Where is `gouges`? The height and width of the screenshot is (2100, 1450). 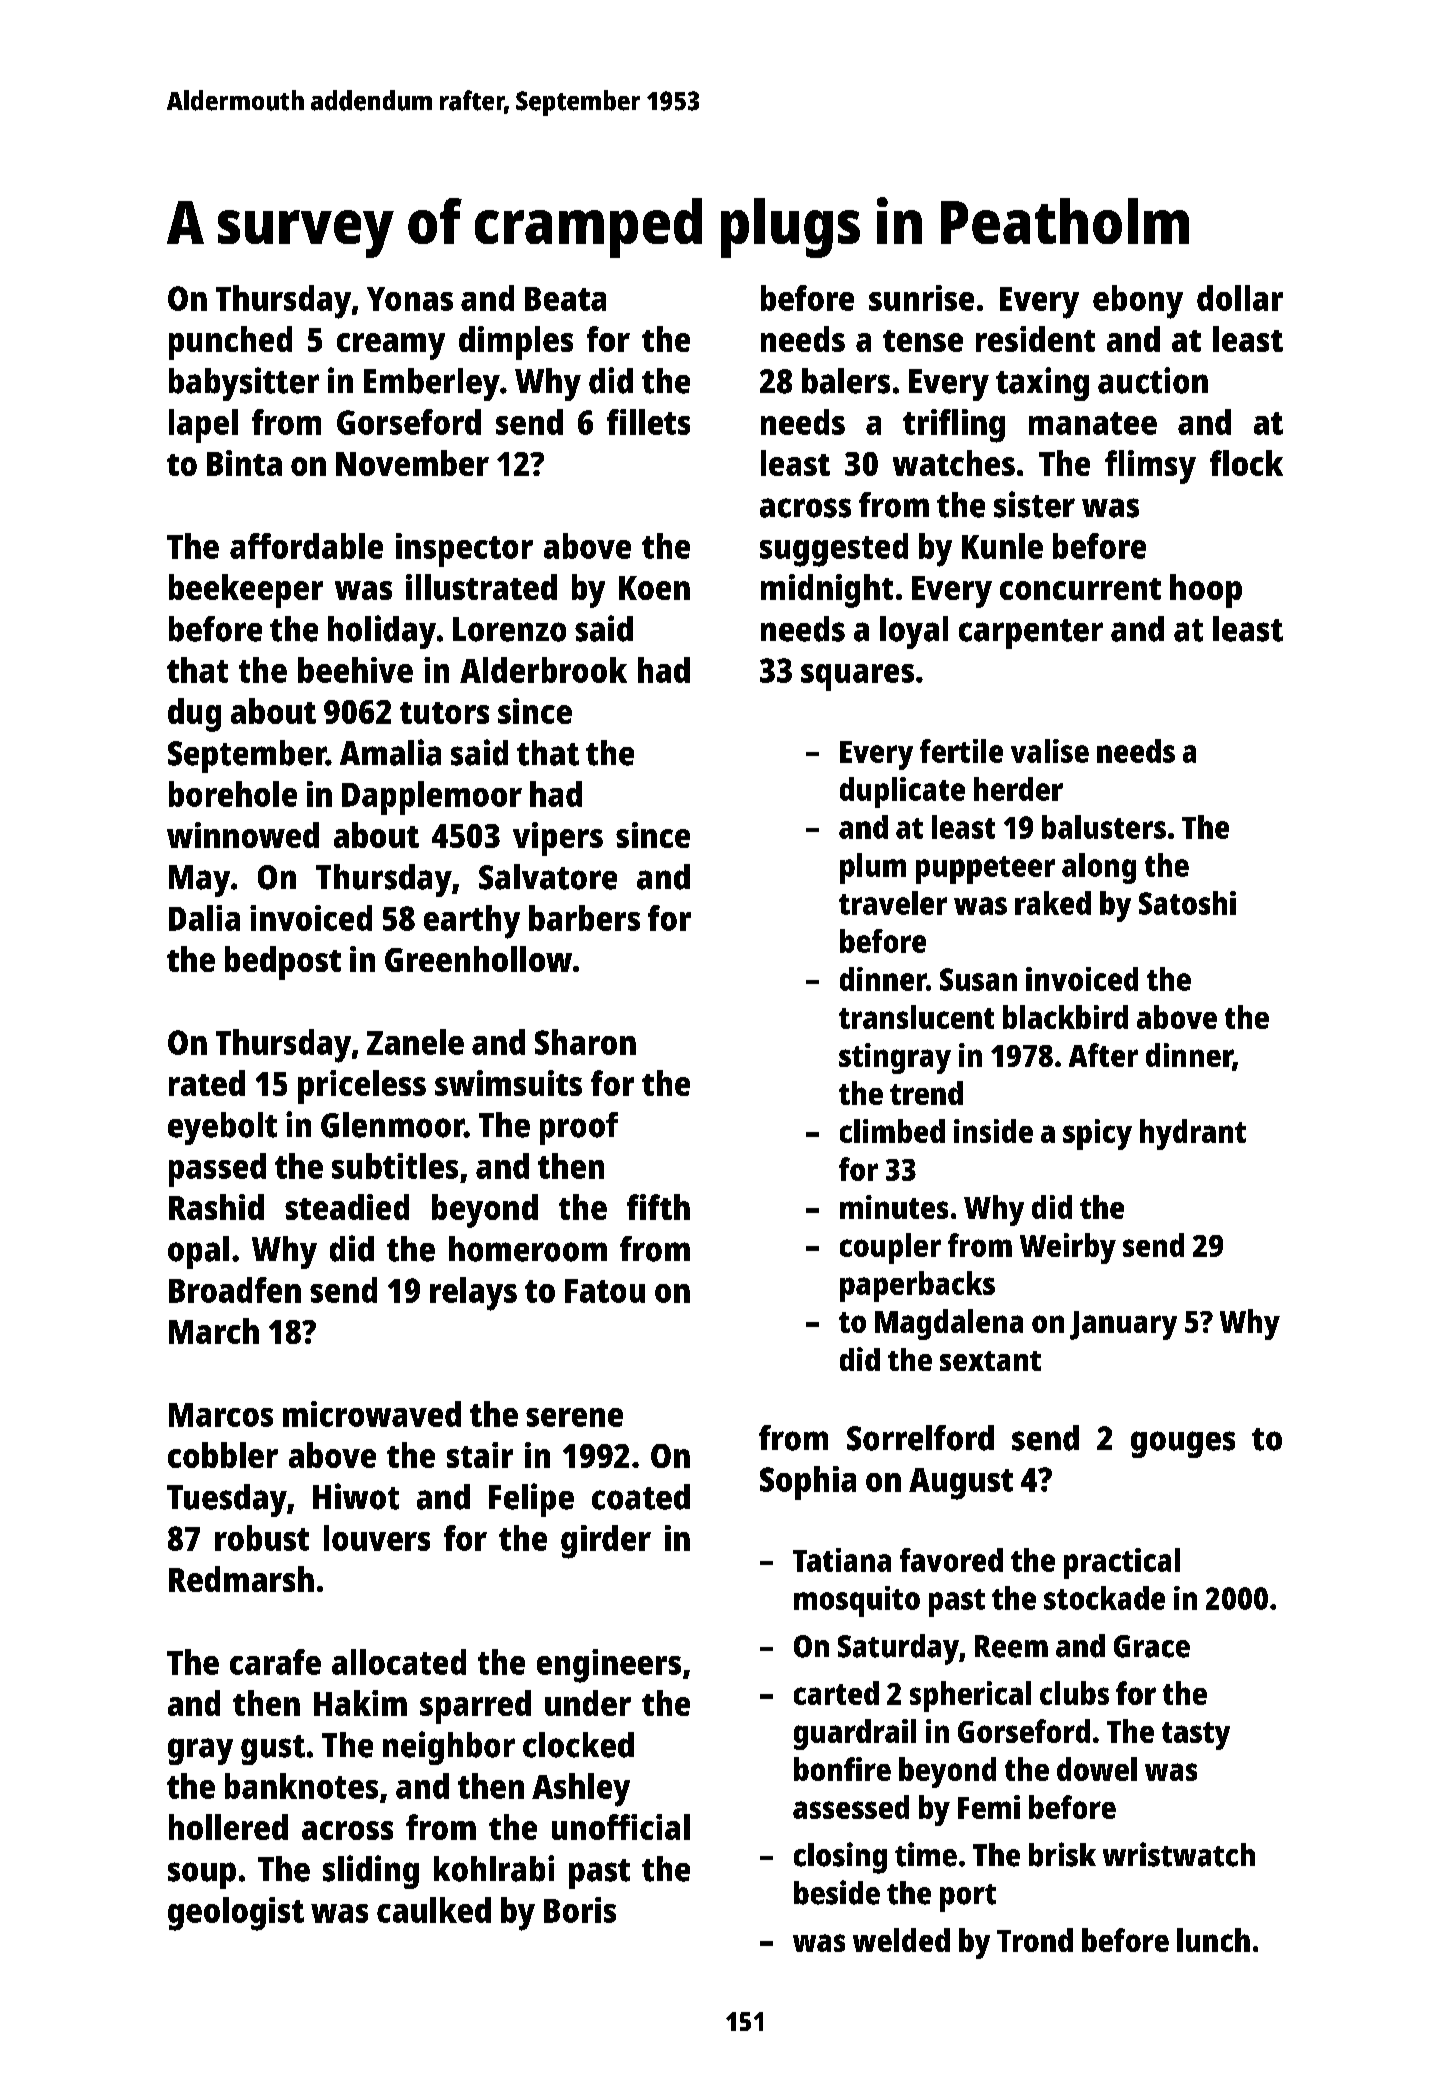 gouges is located at coordinates (1183, 1444).
